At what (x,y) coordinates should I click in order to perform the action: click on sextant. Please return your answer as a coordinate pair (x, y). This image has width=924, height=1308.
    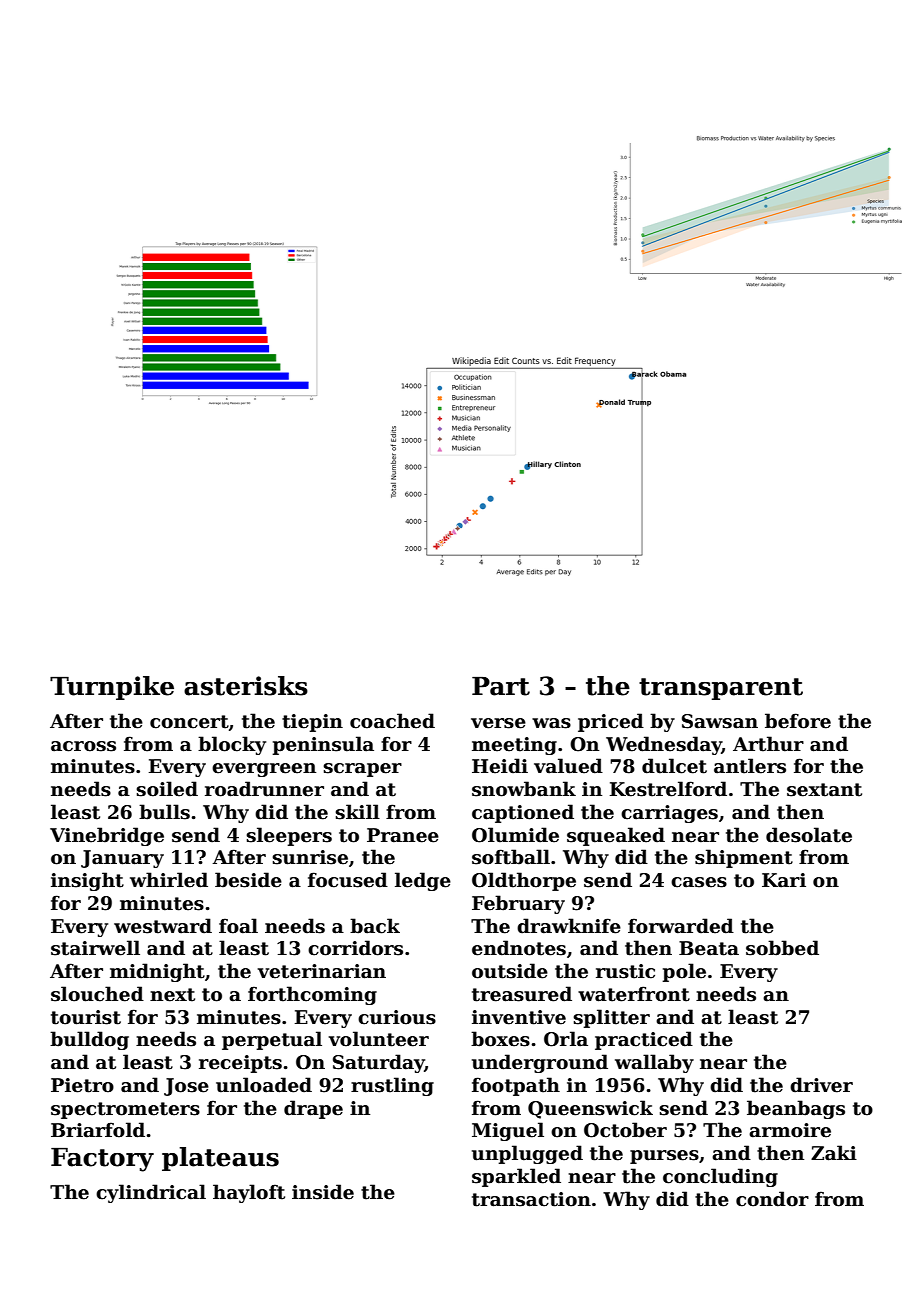
    Looking at the image, I should click on (824, 790).
